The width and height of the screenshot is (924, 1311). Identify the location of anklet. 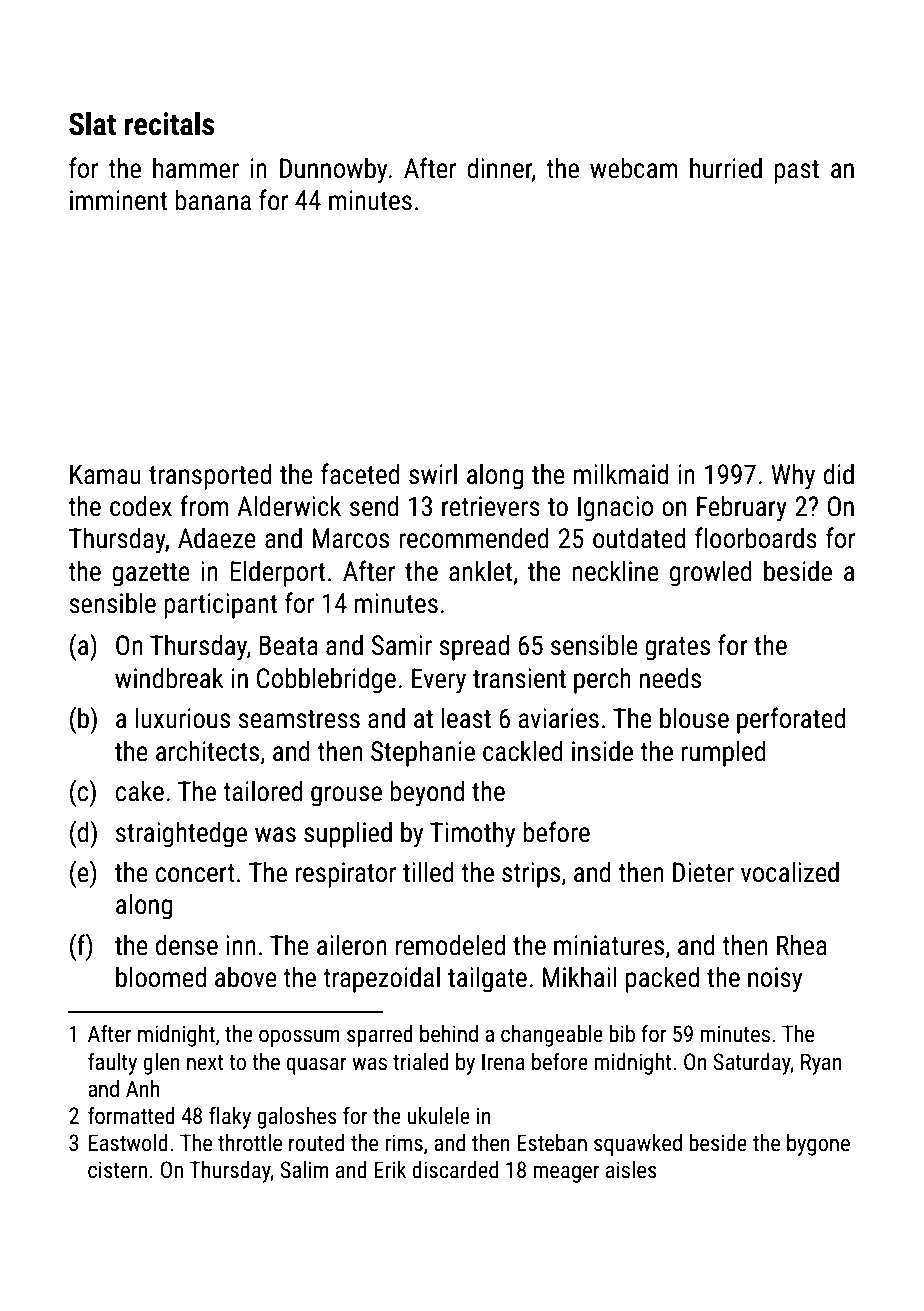
(480, 571).
